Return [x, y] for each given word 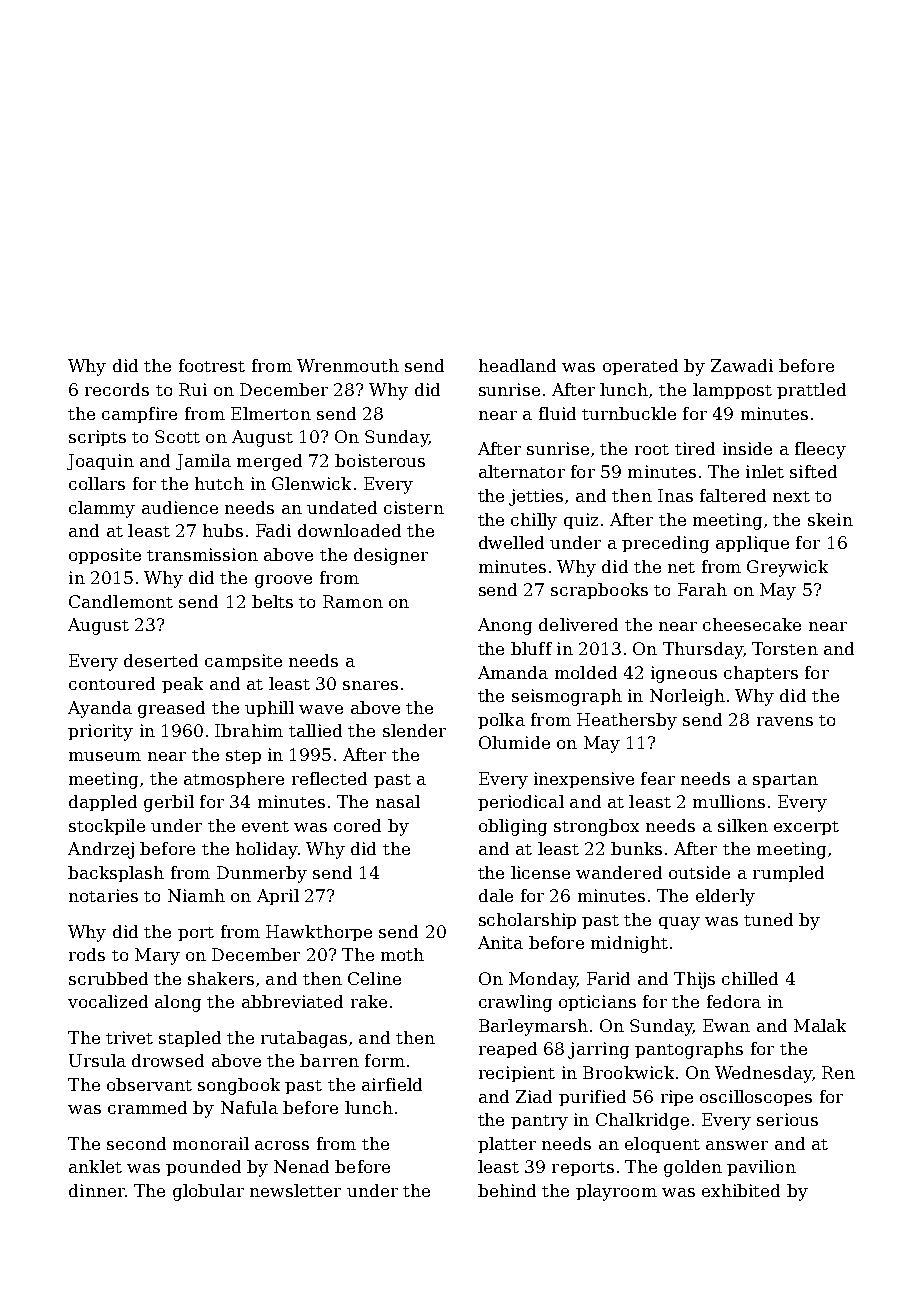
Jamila [203, 462]
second [136, 1143]
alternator [522, 471]
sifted [813, 471]
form [385, 1060]
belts [272, 601]
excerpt [806, 828]
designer [391, 556]
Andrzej [101, 850]
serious [787, 1119]
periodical [521, 803]
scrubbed [108, 978]
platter [507, 1145]
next [791, 496]
